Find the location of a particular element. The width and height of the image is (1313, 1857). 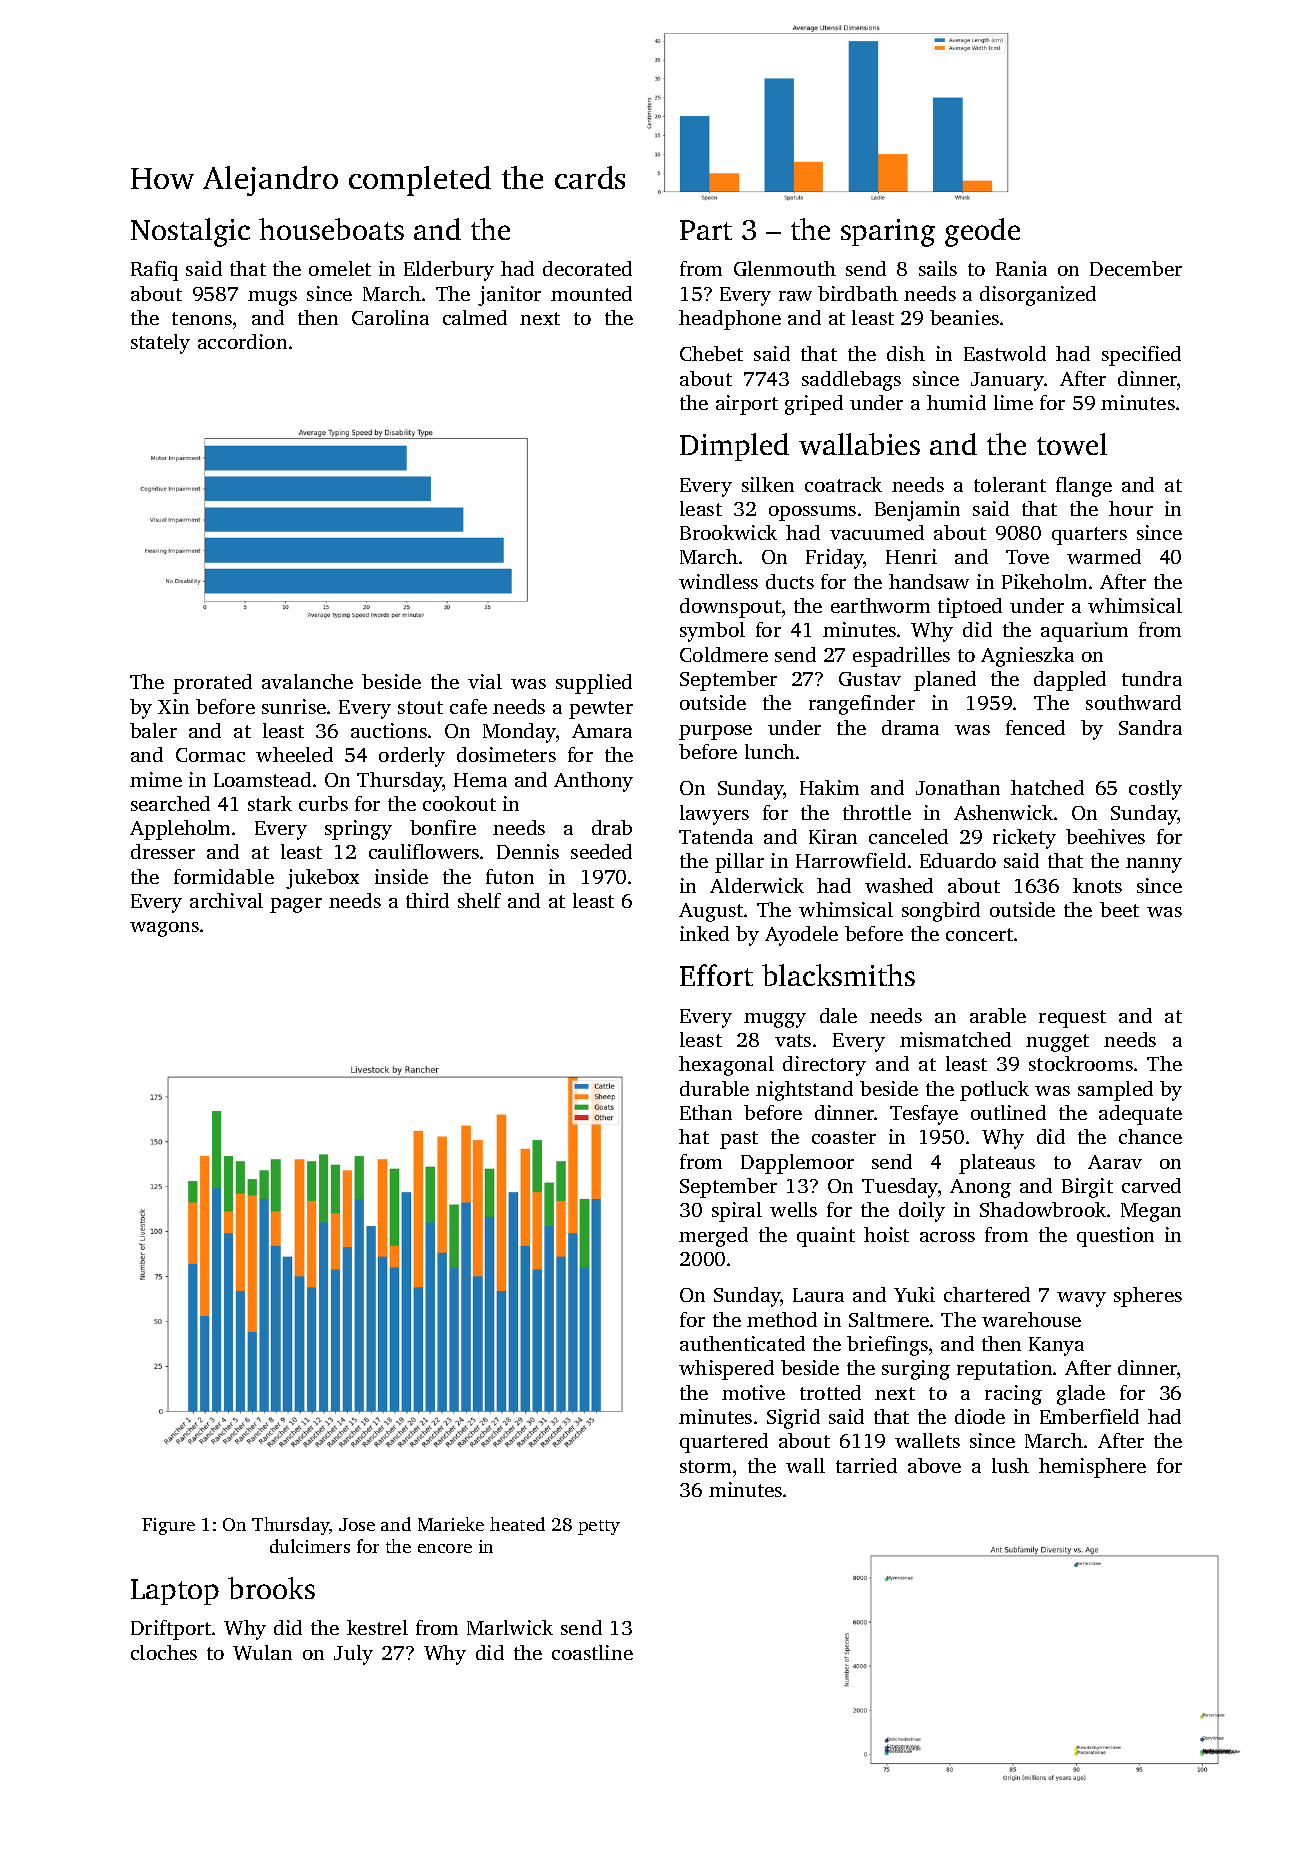

Rafiq is located at coordinates (154, 271).
